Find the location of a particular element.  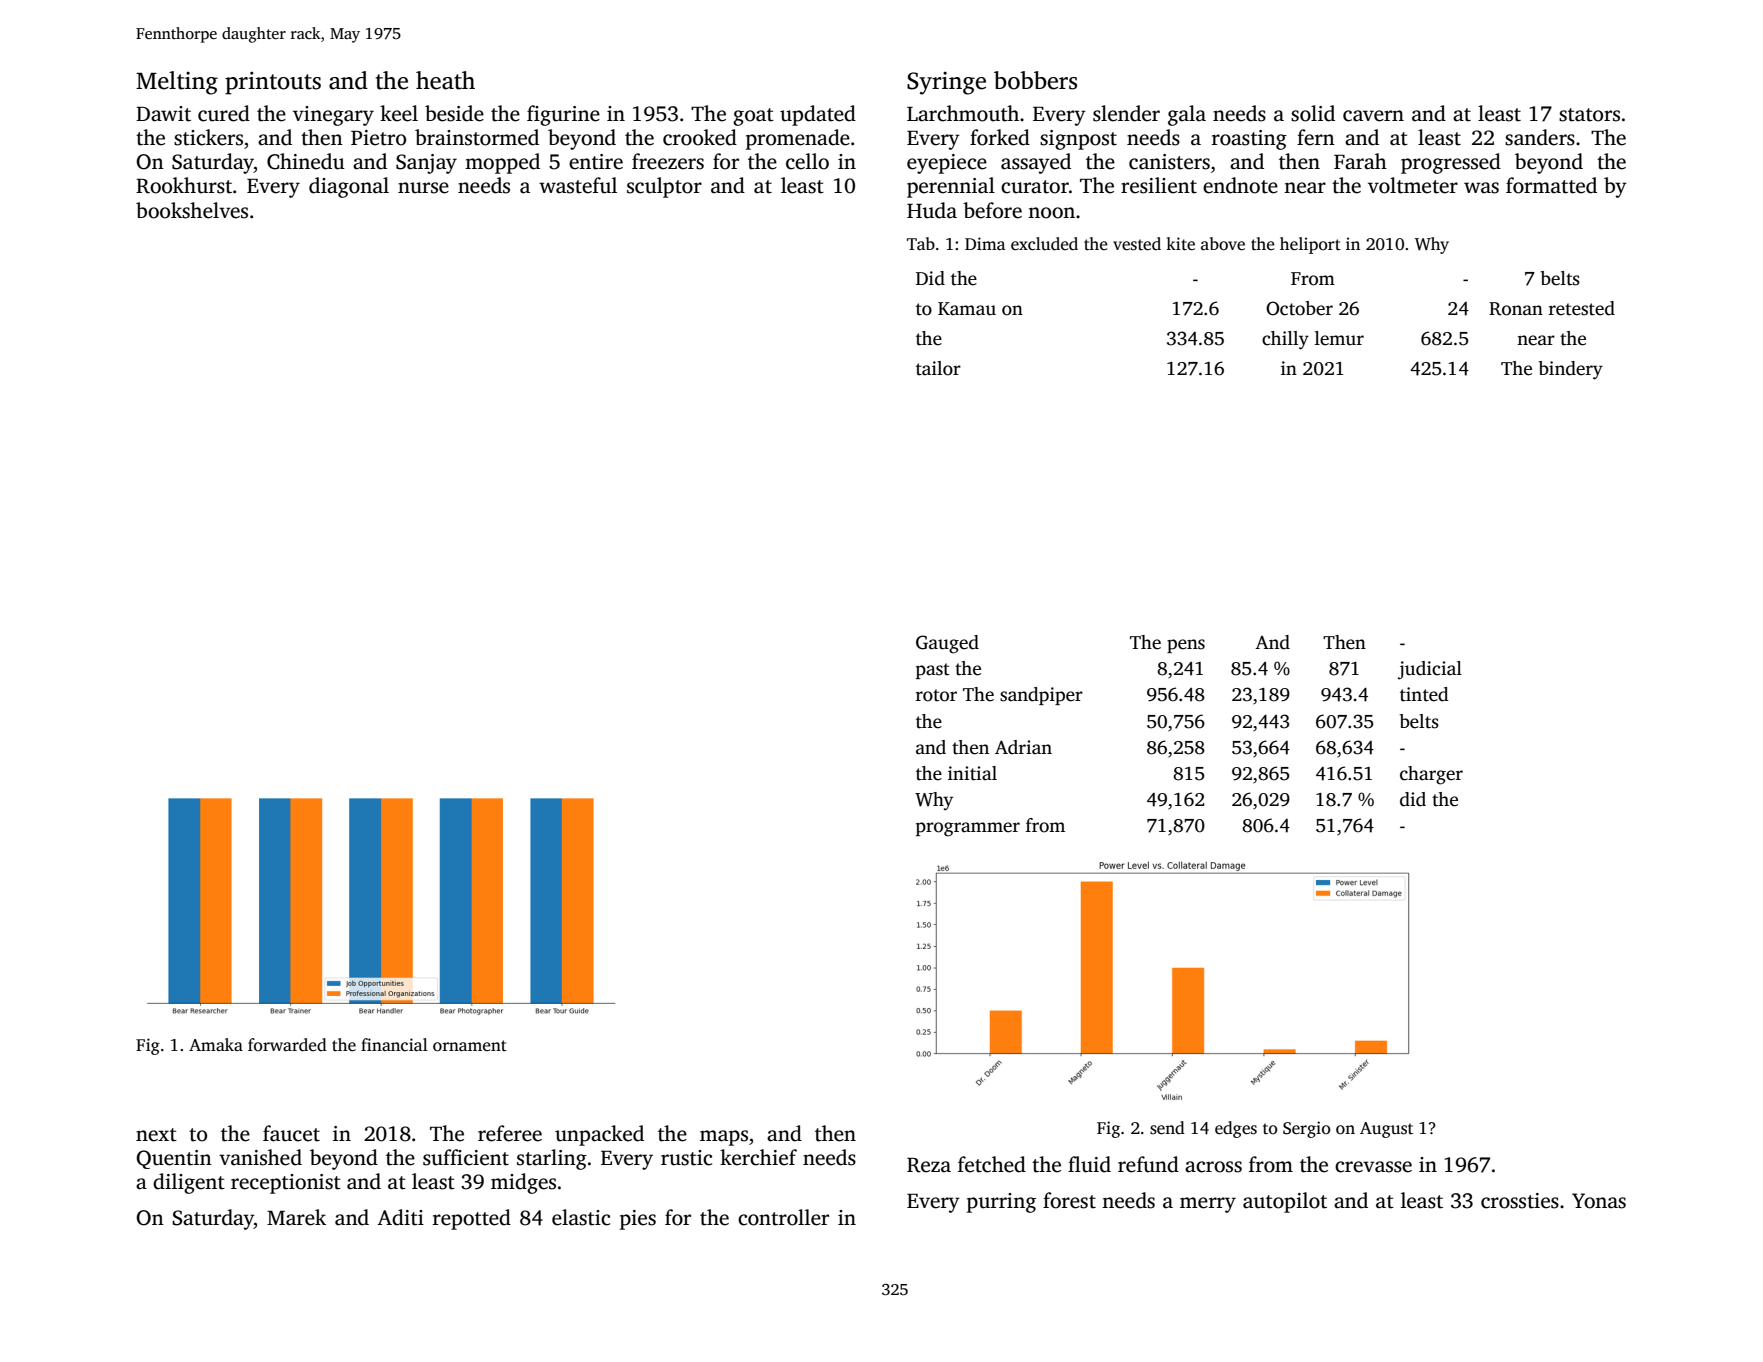

chilly is located at coordinates (1285, 340).
